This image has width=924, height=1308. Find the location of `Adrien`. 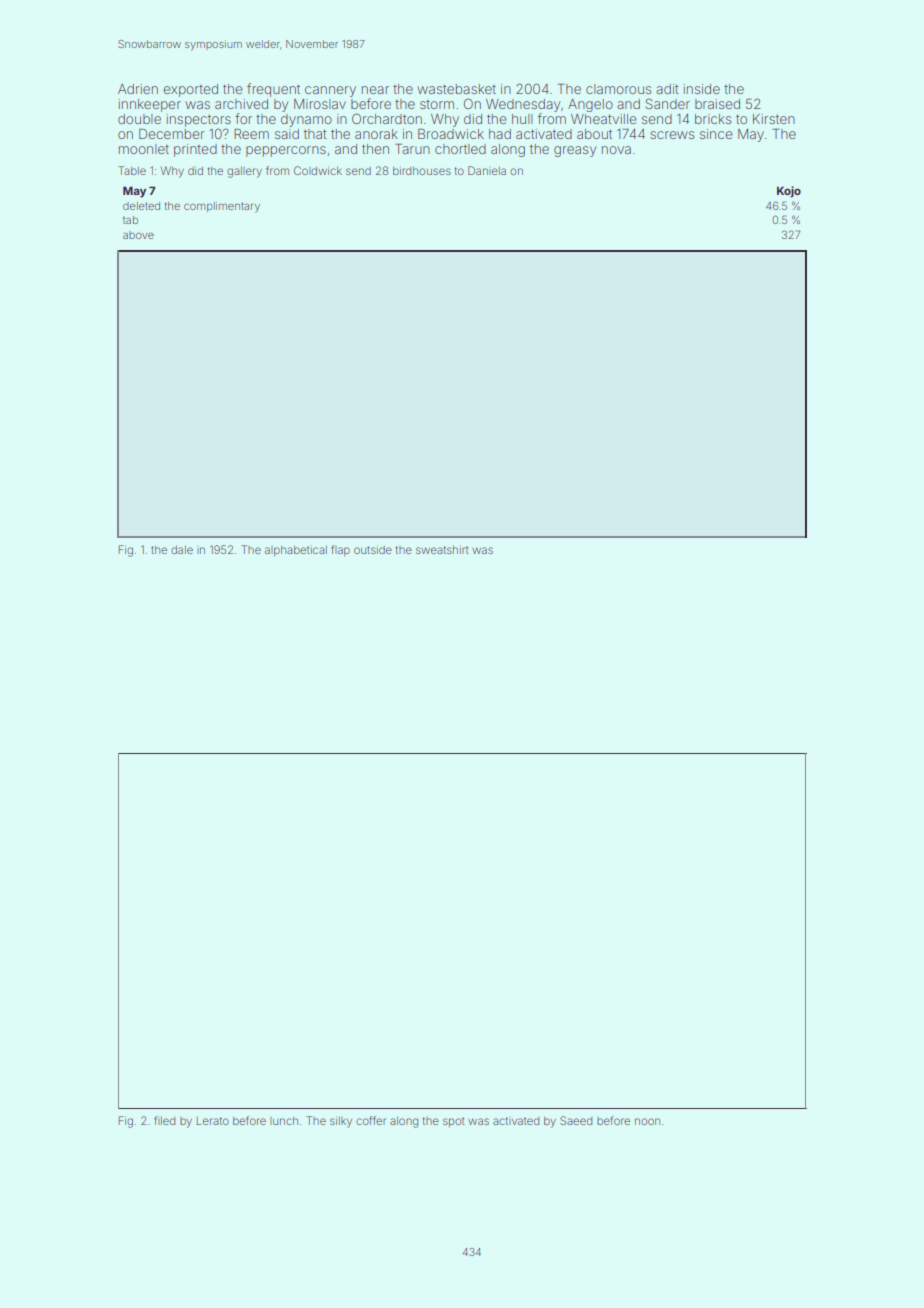

Adrien is located at coordinates (138, 89).
